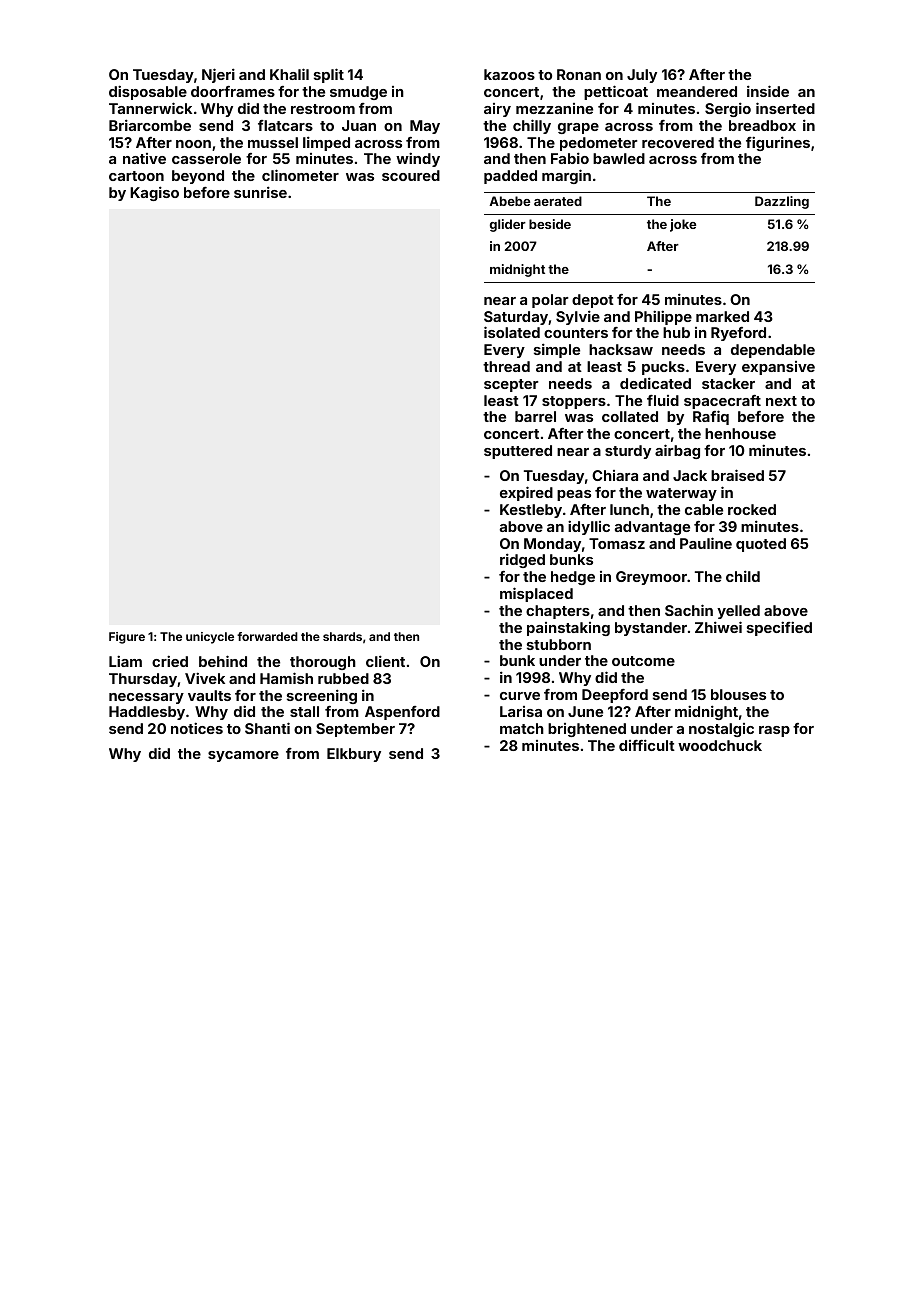 The height and width of the image is (1308, 924). What do you see at coordinates (267, 636) in the image?
I see `forwarded` at bounding box center [267, 636].
